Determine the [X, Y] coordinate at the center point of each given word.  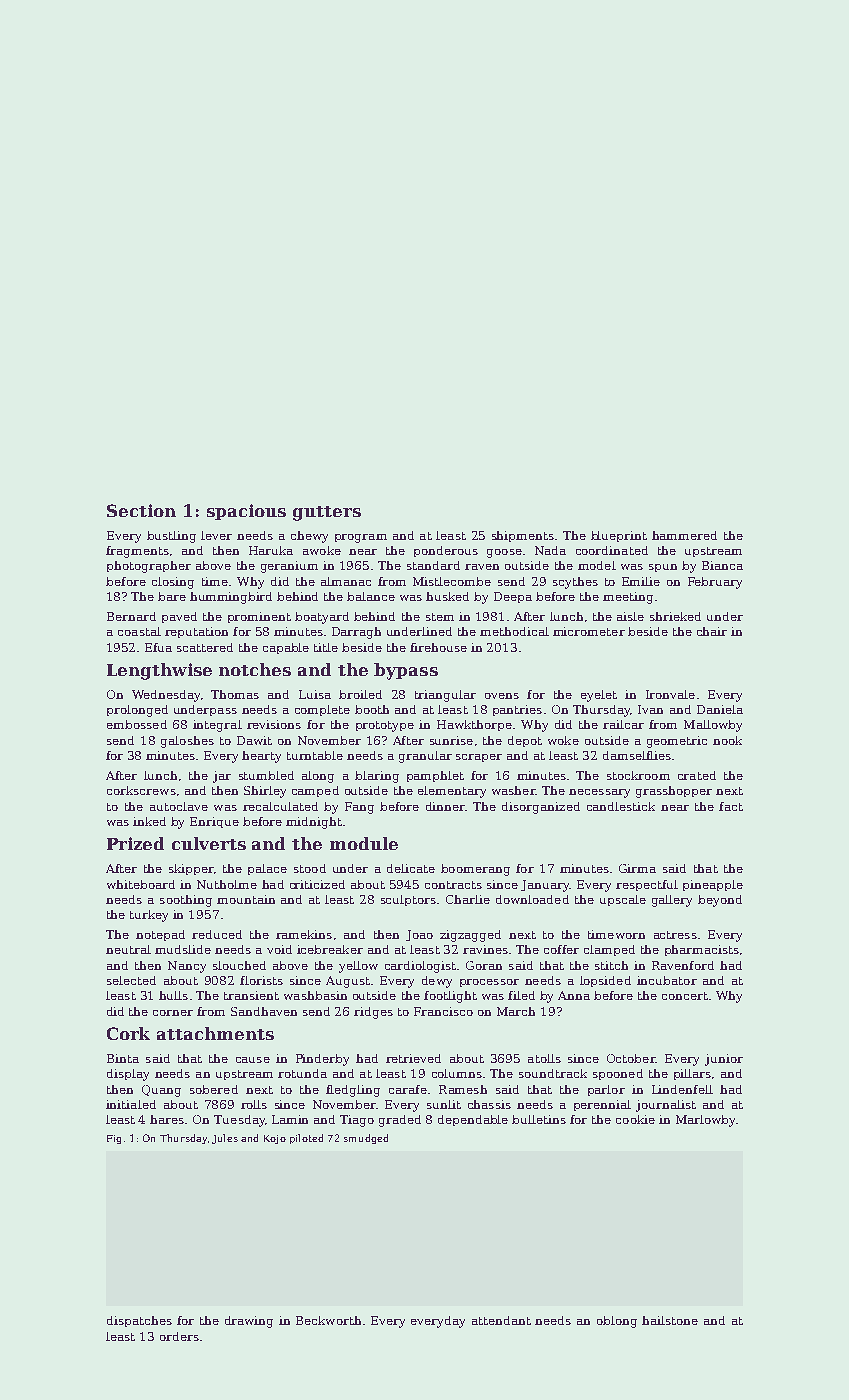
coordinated [612, 550]
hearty [261, 757]
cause [253, 1060]
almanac [346, 581]
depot [525, 741]
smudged [366, 1139]
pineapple [713, 885]
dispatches [139, 1321]
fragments [137, 552]
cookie [635, 1119]
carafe [408, 1089]
